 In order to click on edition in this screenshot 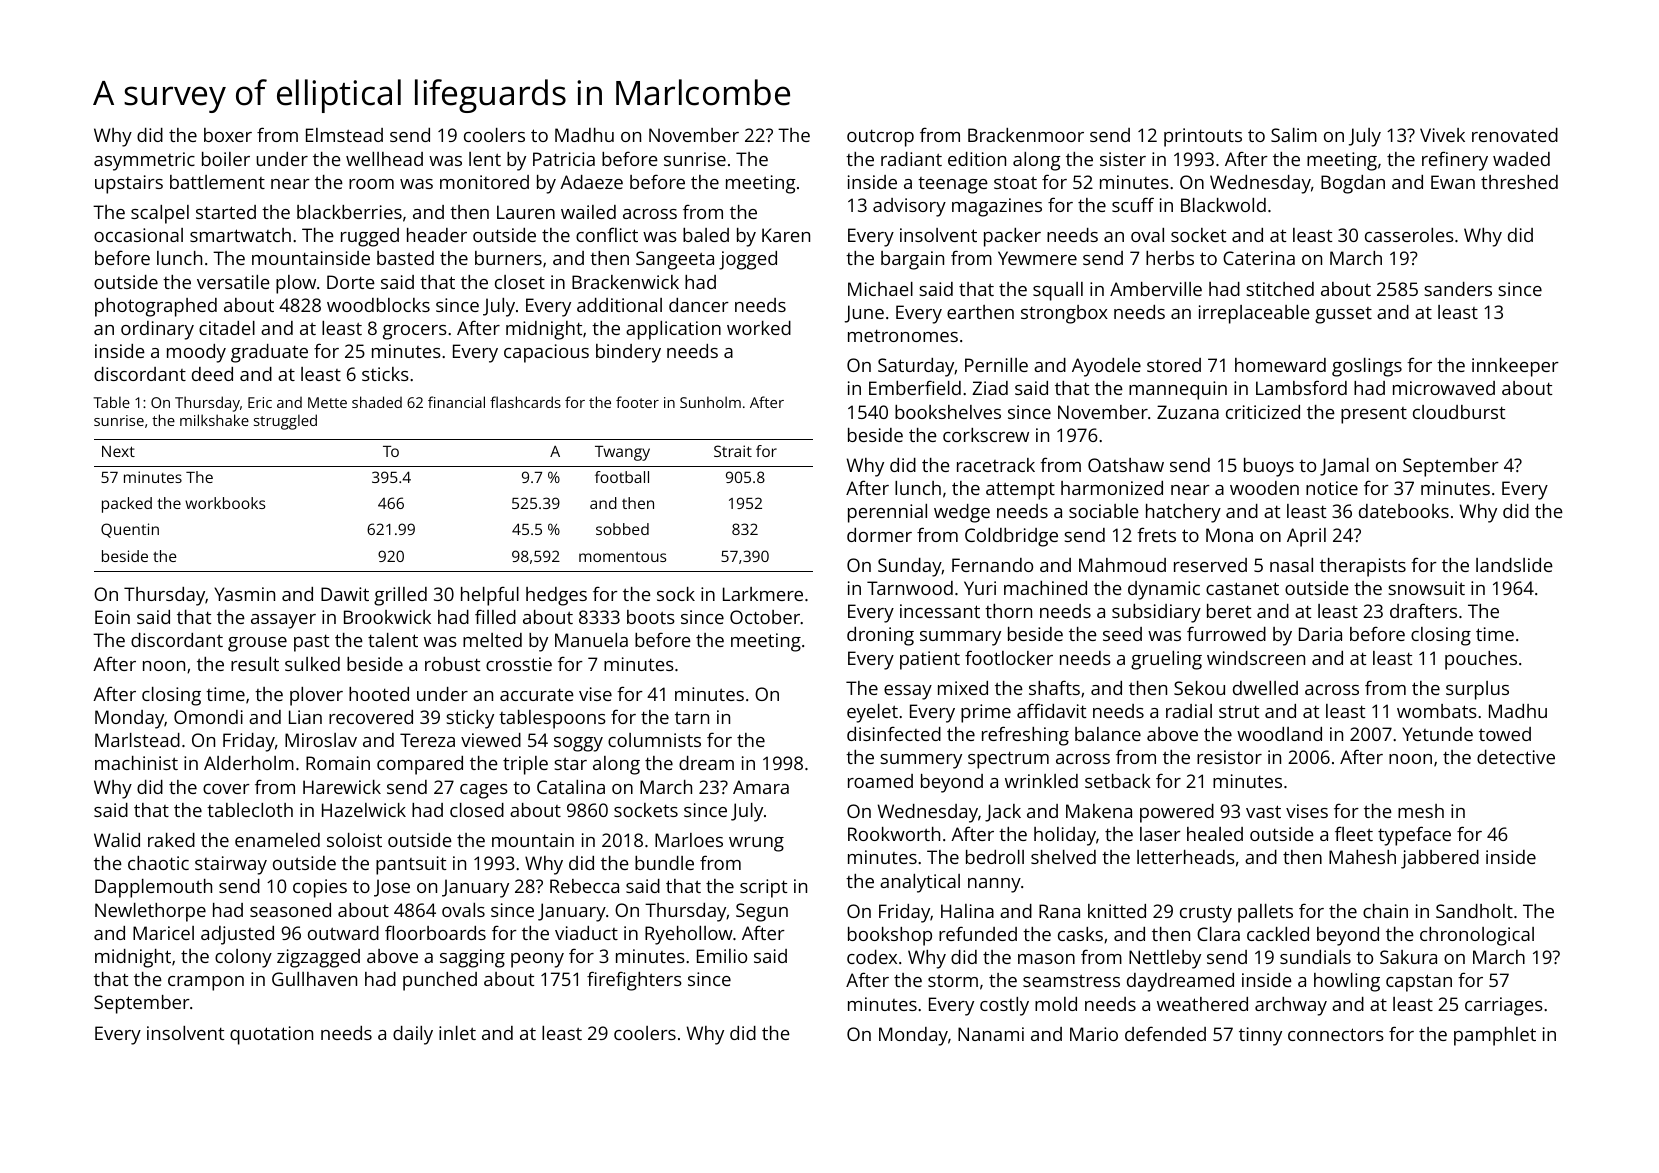, I will do `click(977, 159)`.
